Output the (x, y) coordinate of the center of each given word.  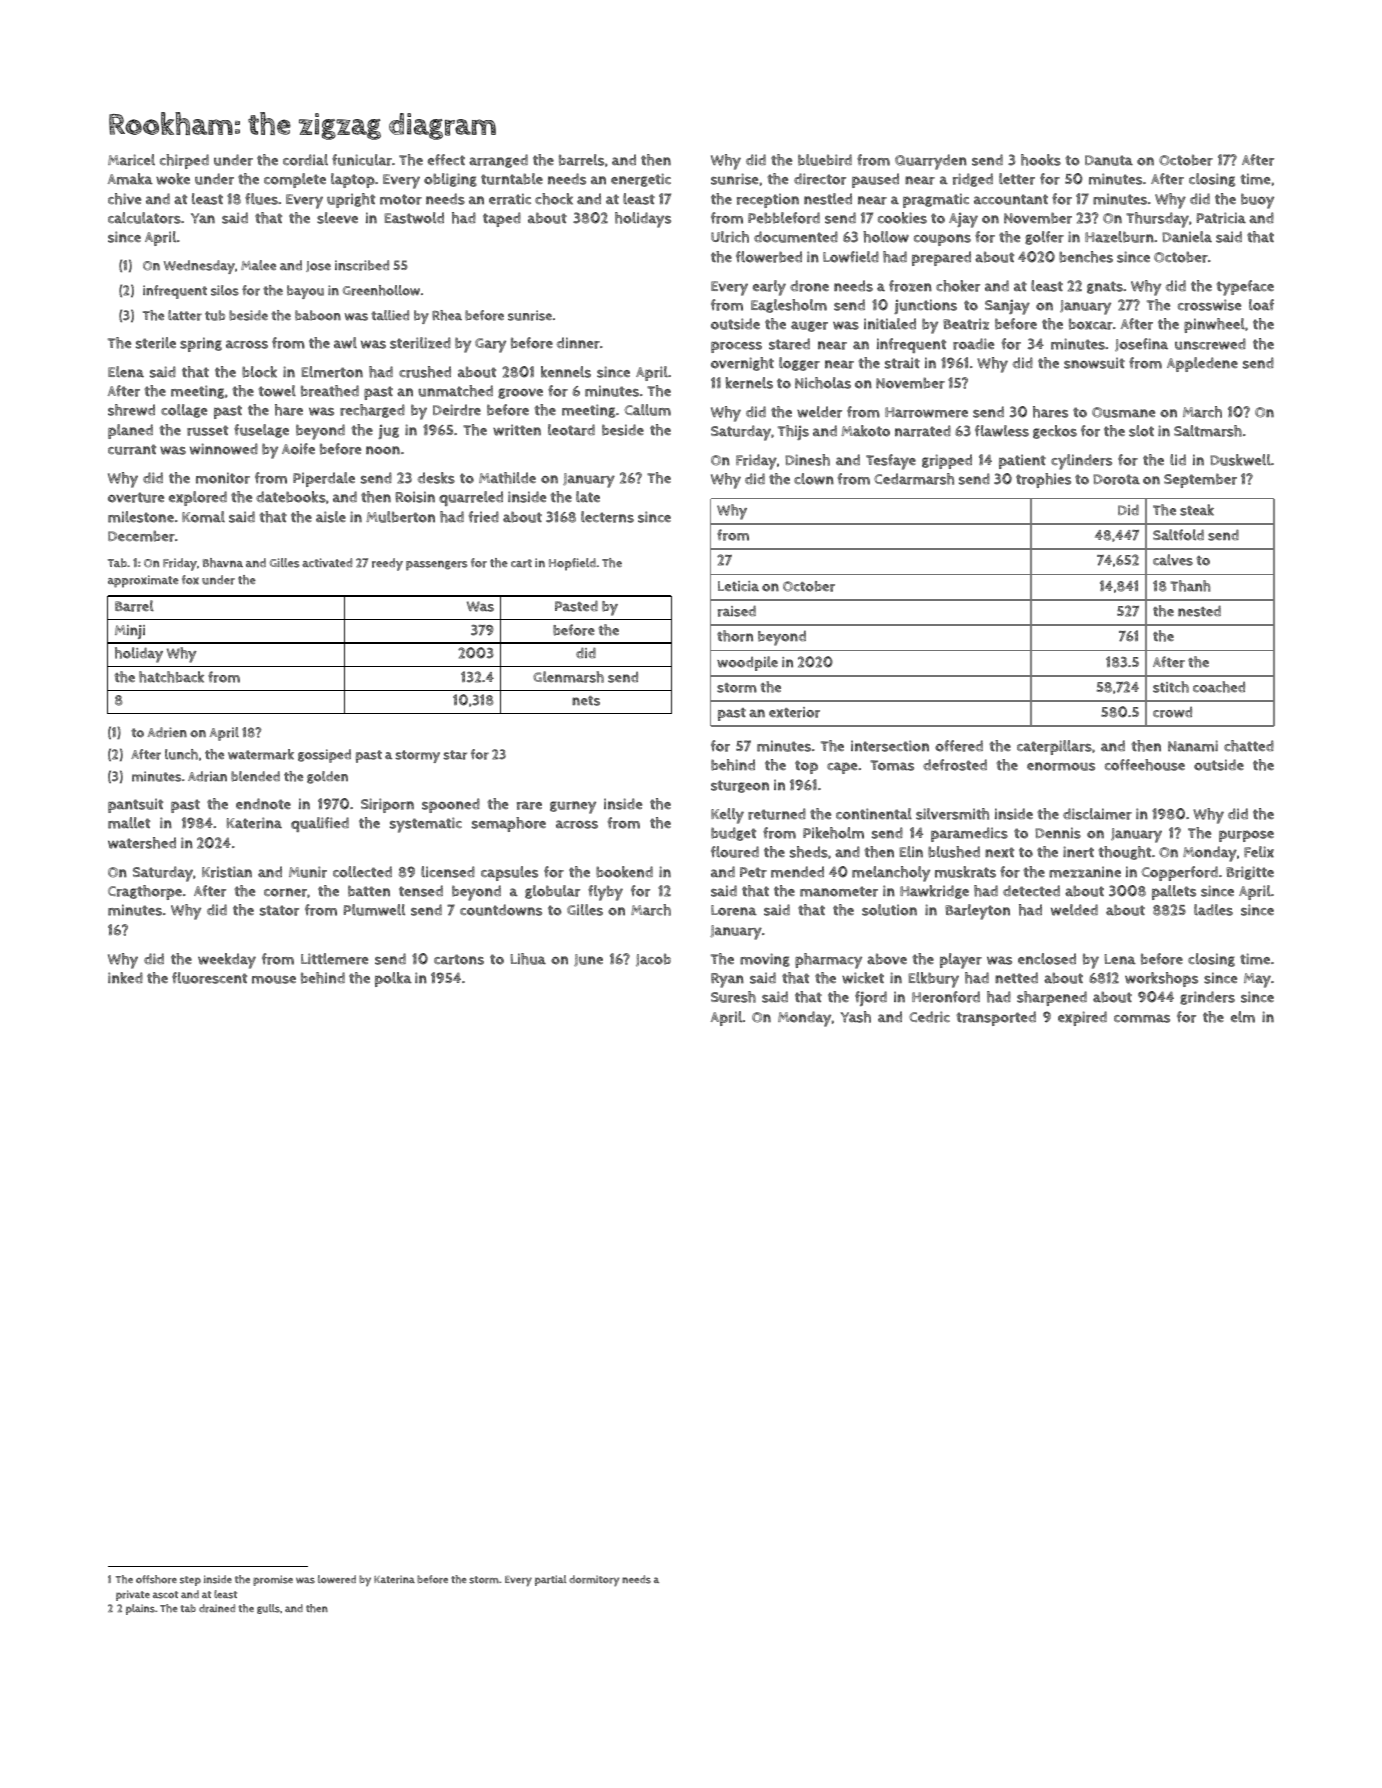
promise (273, 1580)
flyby (605, 893)
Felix (1259, 852)
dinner (578, 343)
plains (140, 1609)
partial (550, 1580)
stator (279, 910)
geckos (1055, 432)
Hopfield (572, 564)
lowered (337, 1579)
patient (1022, 461)
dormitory (594, 1581)
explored (198, 498)
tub (215, 315)
